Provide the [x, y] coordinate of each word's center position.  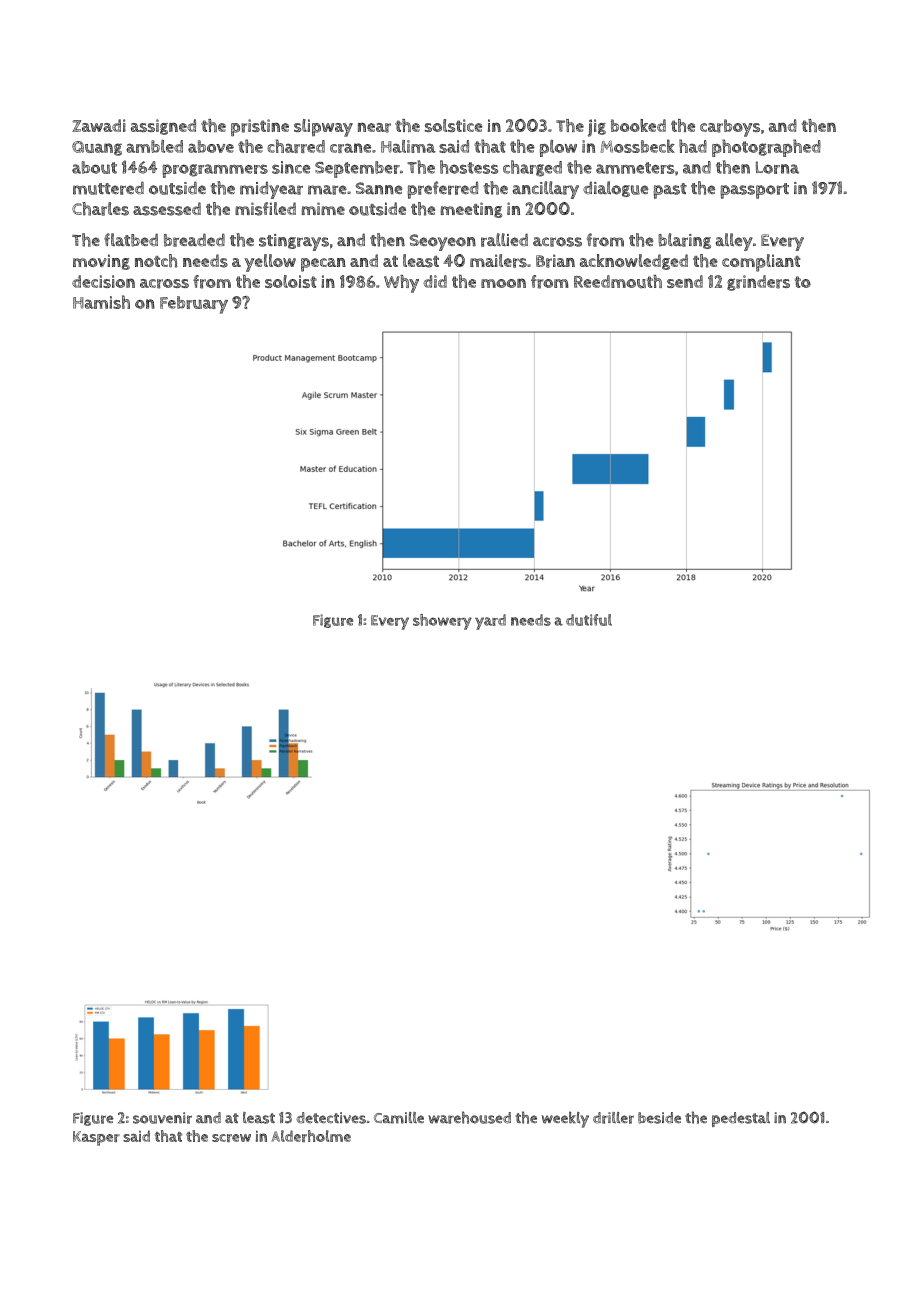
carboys [730, 128]
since [291, 167]
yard [490, 622]
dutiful [589, 620]
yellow [270, 263]
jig [597, 128]
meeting [471, 210]
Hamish [101, 302]
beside [659, 1118]
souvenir [162, 1118]
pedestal [741, 1119]
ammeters [635, 168]
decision [103, 281]
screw [231, 1138]
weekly [565, 1120]
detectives [331, 1118]
